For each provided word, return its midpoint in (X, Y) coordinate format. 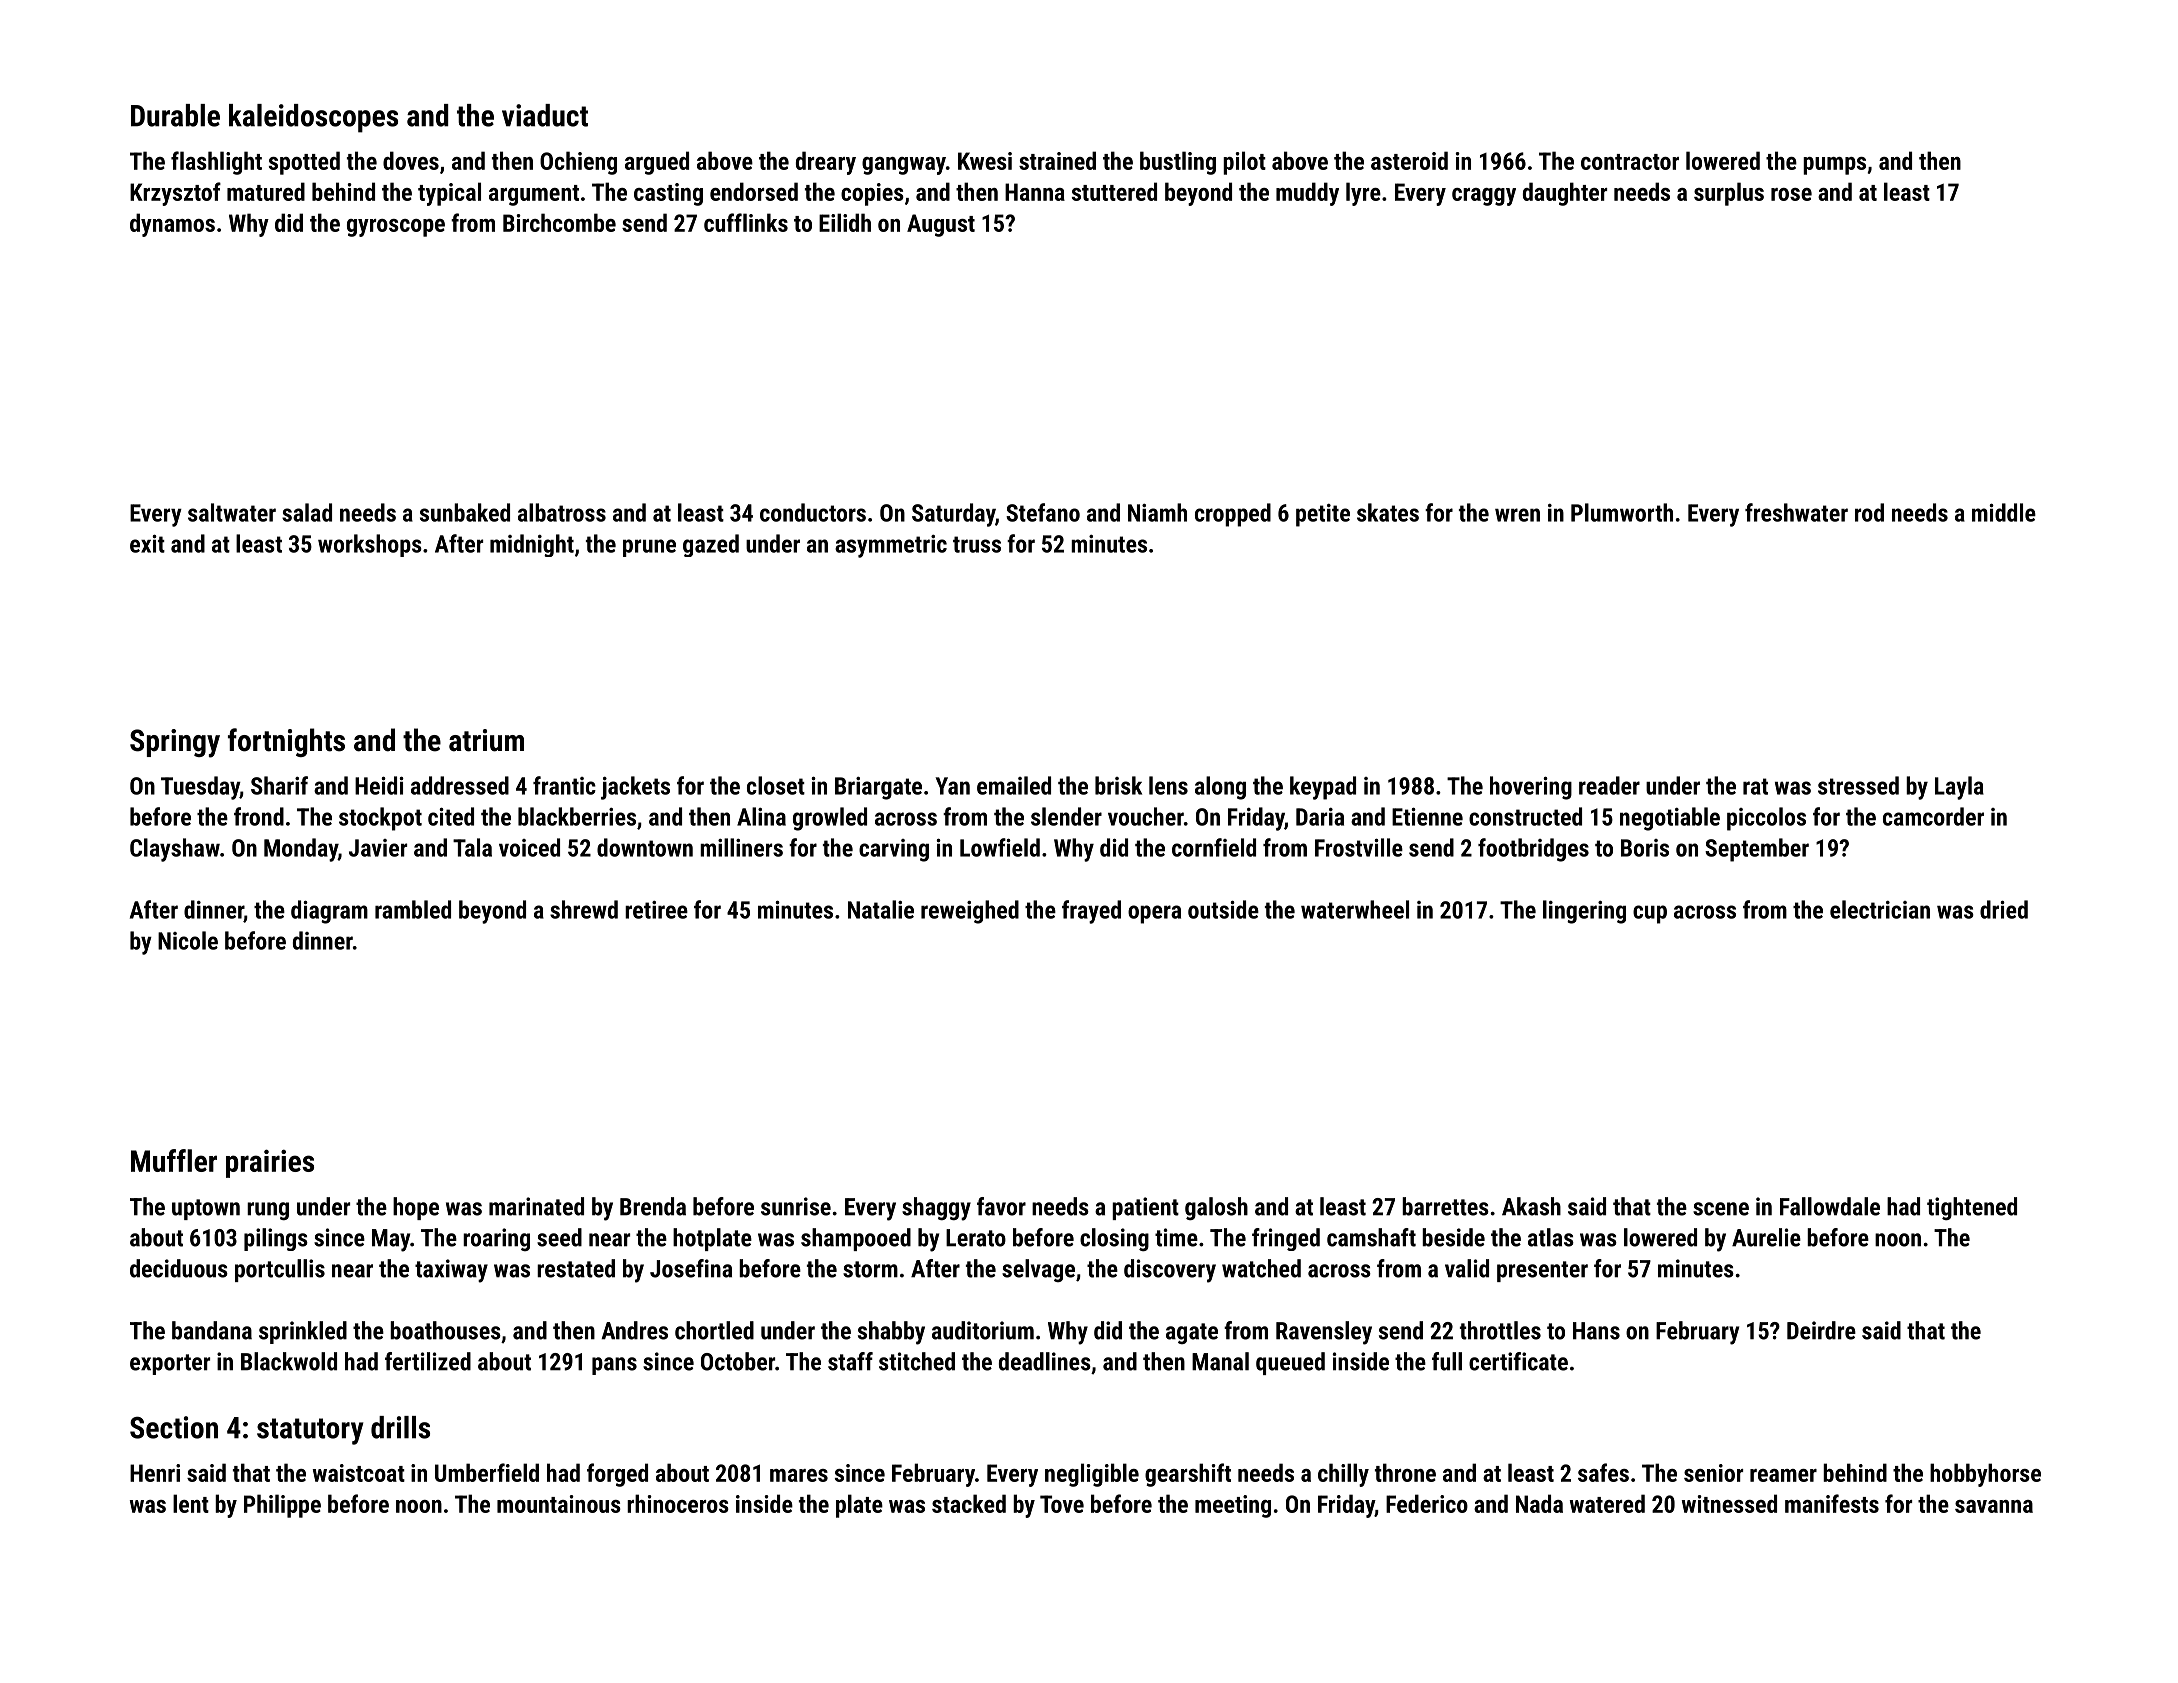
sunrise (796, 1206)
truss (977, 544)
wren (1517, 515)
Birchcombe (559, 222)
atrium (486, 740)
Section (174, 1427)
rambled (413, 909)
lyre (1363, 194)
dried (2004, 909)
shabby (891, 1333)
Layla (1959, 788)
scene (1721, 1209)
